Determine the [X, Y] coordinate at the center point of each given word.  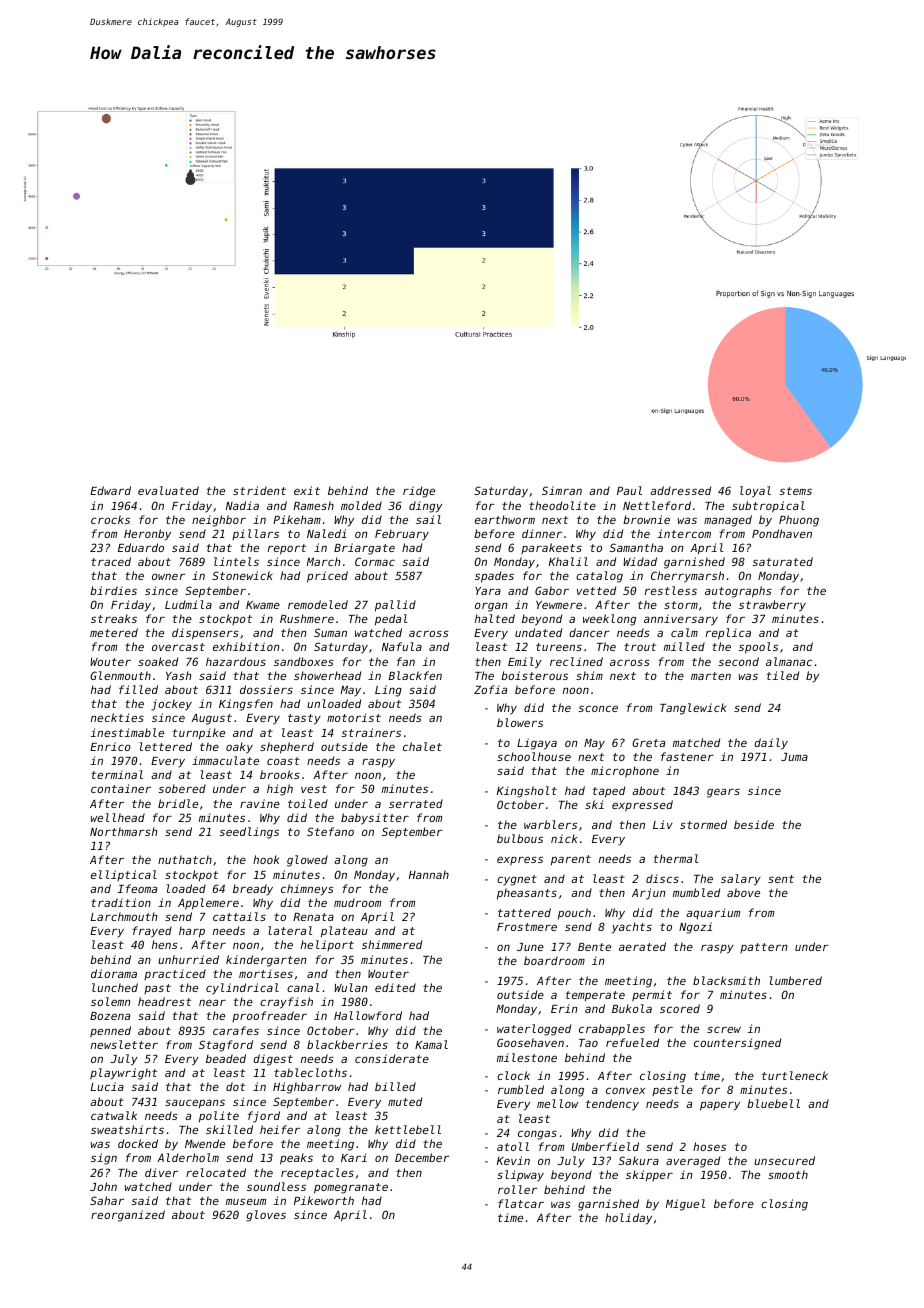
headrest [164, 1001]
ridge [419, 492]
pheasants [527, 894]
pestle [672, 1090]
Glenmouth [120, 675]
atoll [513, 1146]
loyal [755, 492]
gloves [266, 1216]
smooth [788, 1174]
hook [266, 859]
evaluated [168, 490]
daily [771, 744]
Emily [525, 663]
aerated [642, 946]
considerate [392, 1058]
